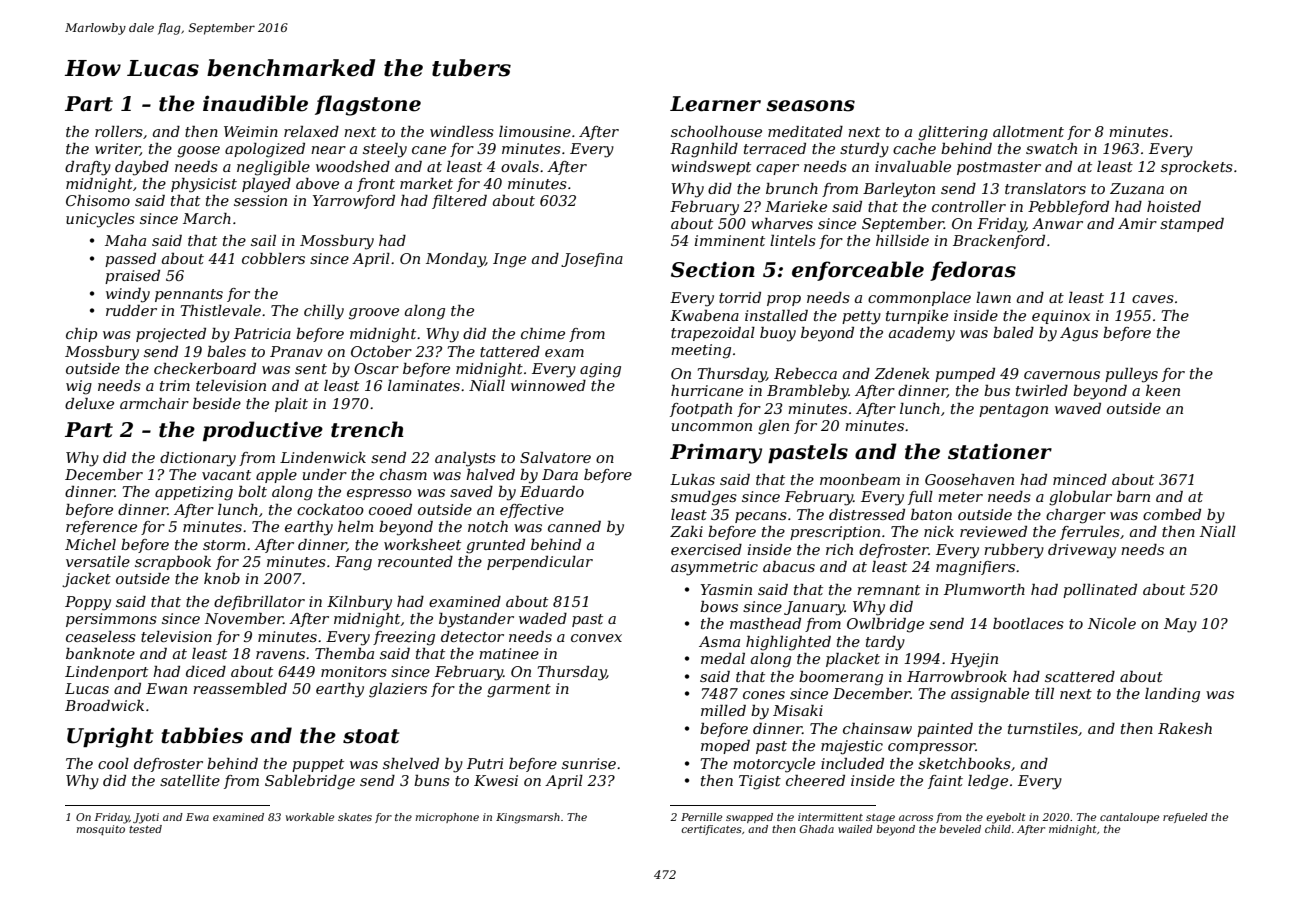  Describe the element at coordinates (255, 103) in the screenshot. I see `inaudible` at that location.
